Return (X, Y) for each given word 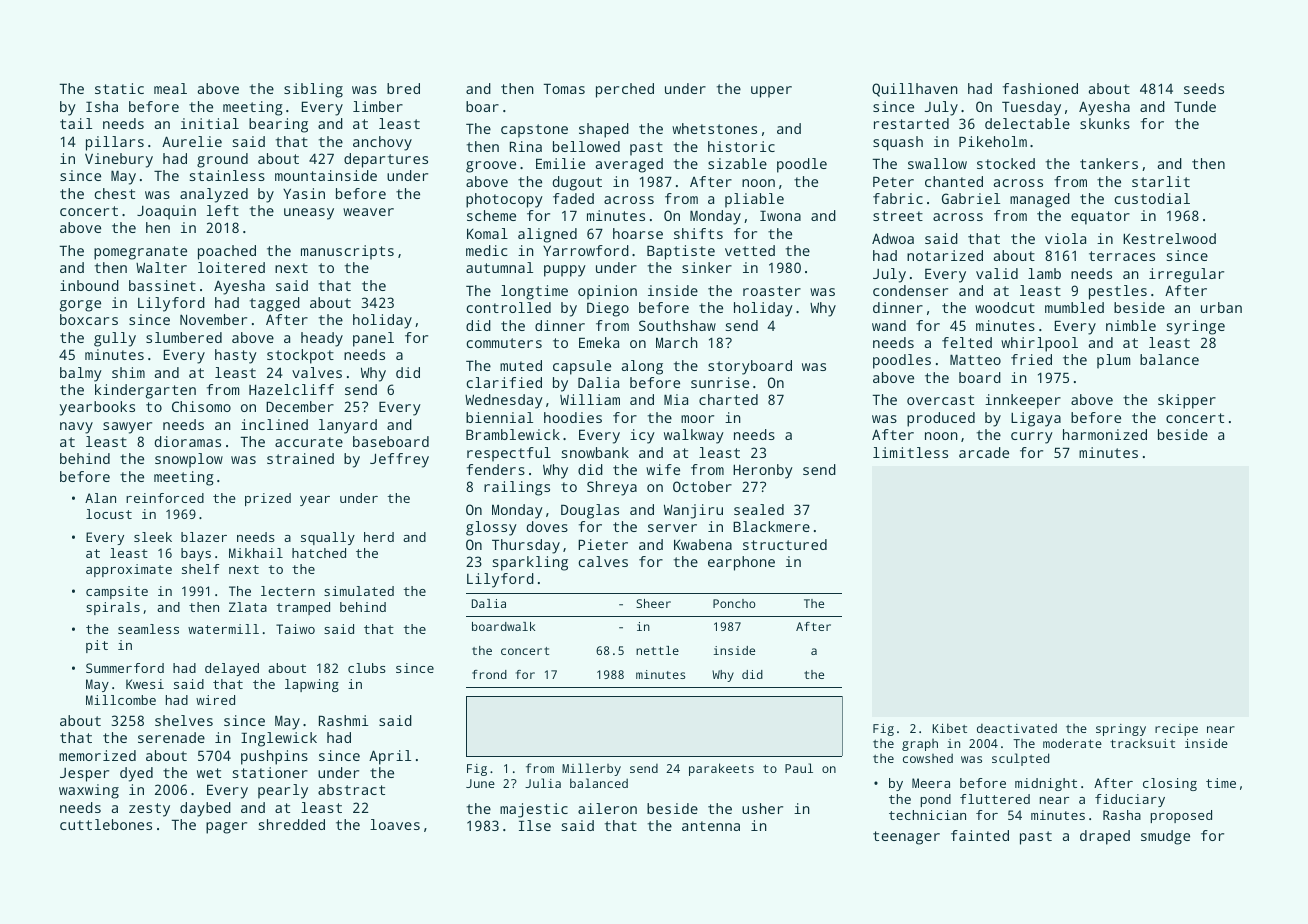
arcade (984, 452)
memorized (97, 755)
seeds (1204, 88)
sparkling (530, 563)
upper (771, 92)
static (119, 88)
